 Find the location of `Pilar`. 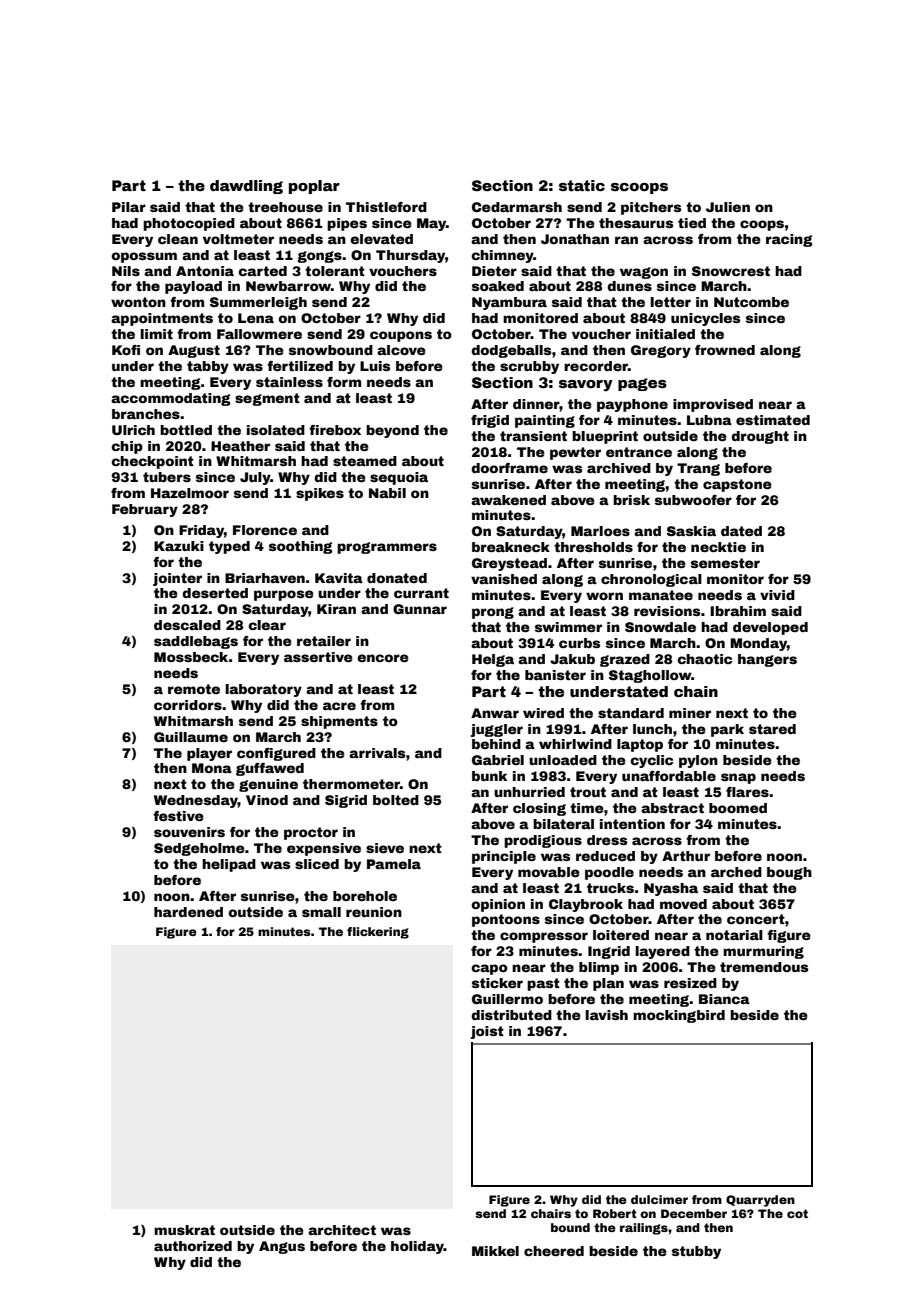

Pilar is located at coordinates (129, 207).
